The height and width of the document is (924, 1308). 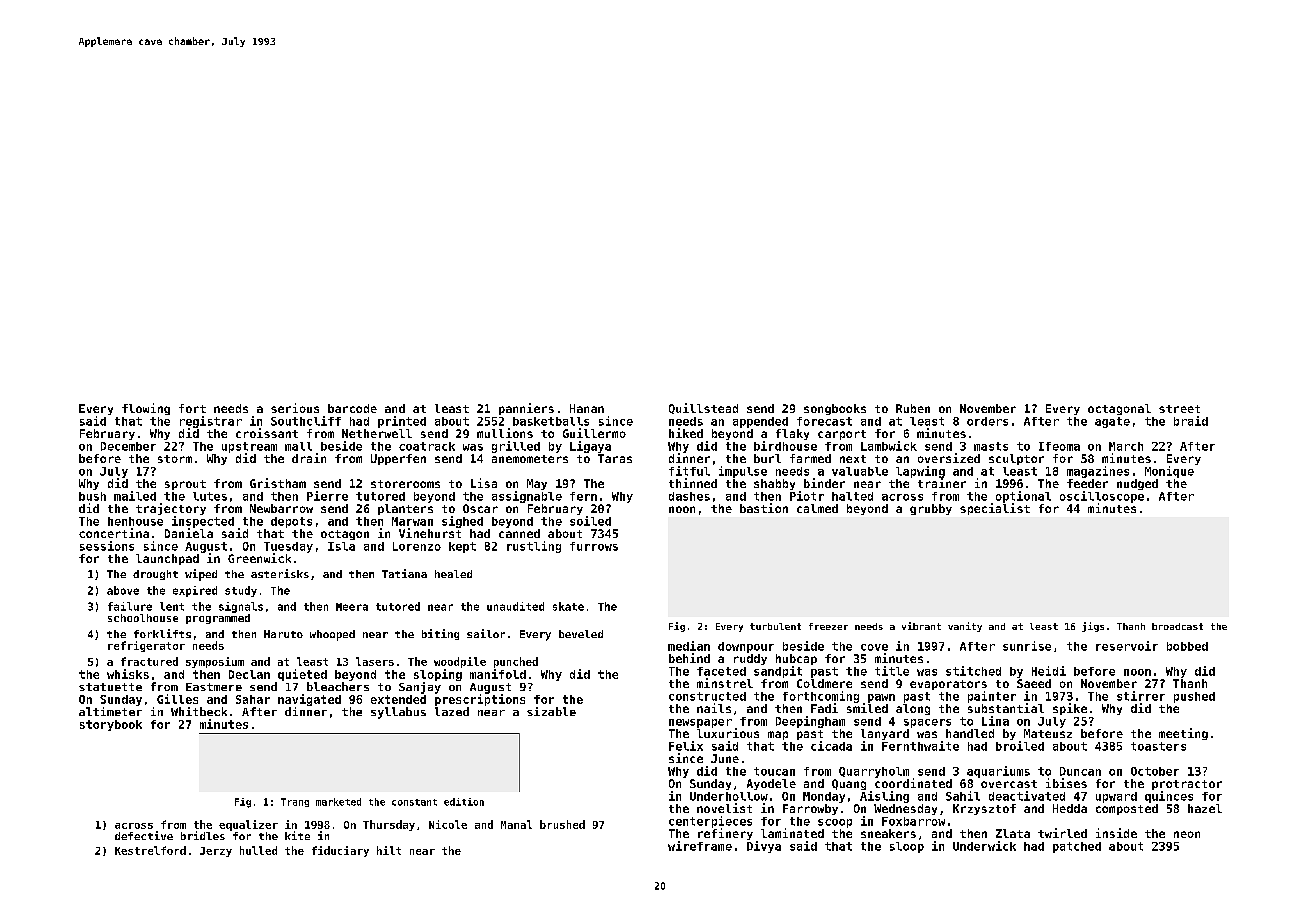 What do you see at coordinates (150, 850) in the document?
I see `Kestrelford` at bounding box center [150, 850].
